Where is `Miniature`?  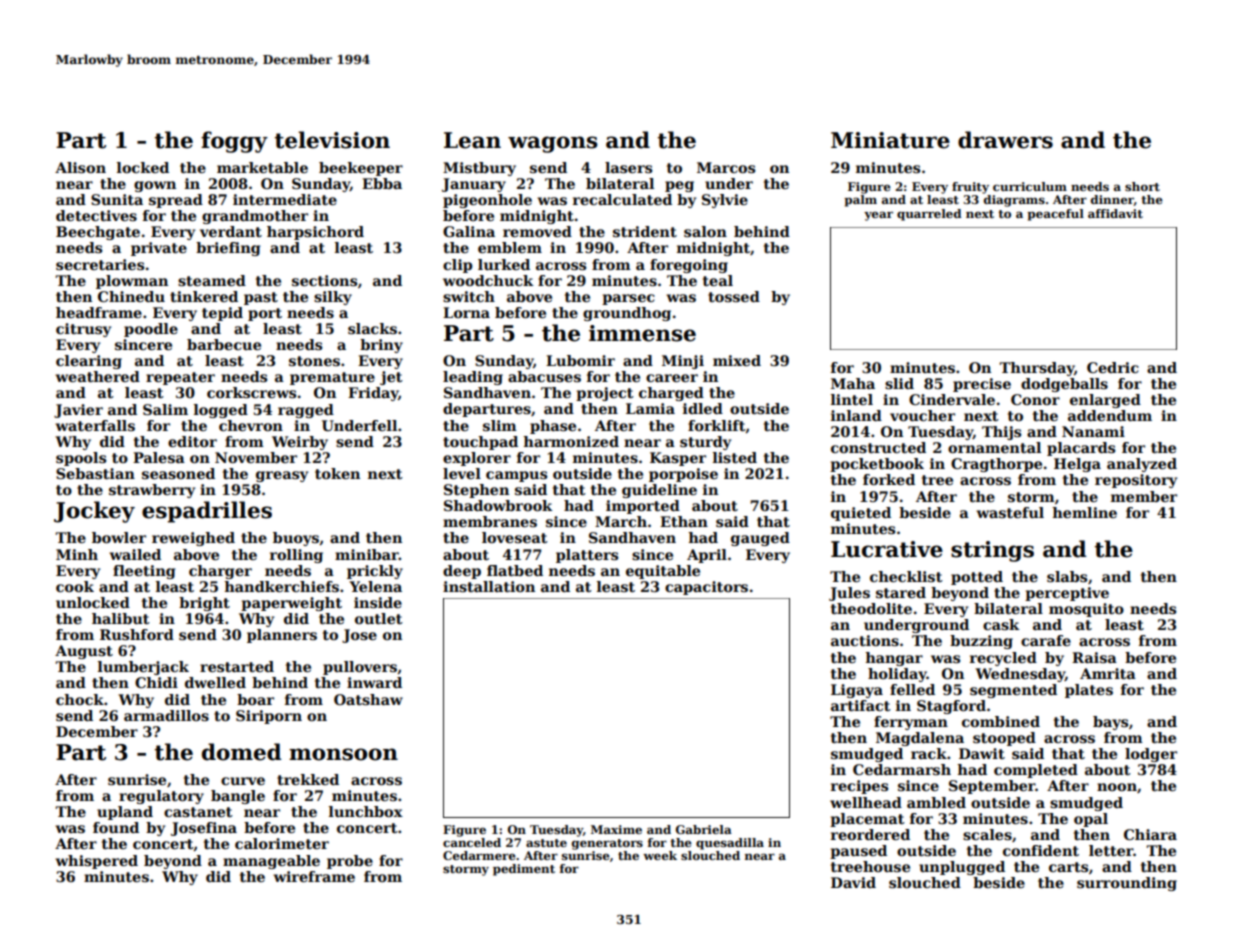 Miniature is located at coordinates (890, 140).
